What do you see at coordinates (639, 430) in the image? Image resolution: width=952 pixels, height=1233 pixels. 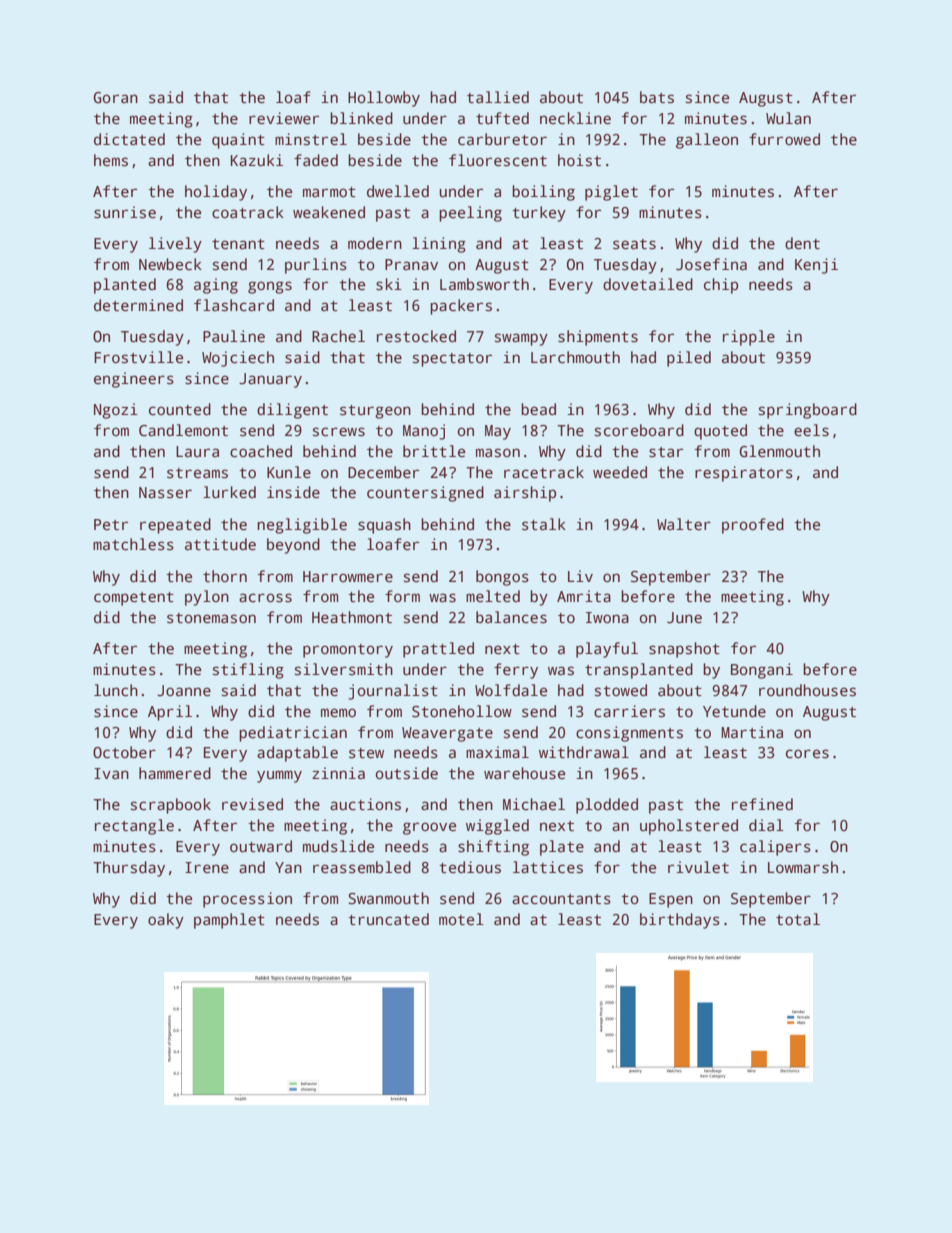 I see `scoreboard` at bounding box center [639, 430].
